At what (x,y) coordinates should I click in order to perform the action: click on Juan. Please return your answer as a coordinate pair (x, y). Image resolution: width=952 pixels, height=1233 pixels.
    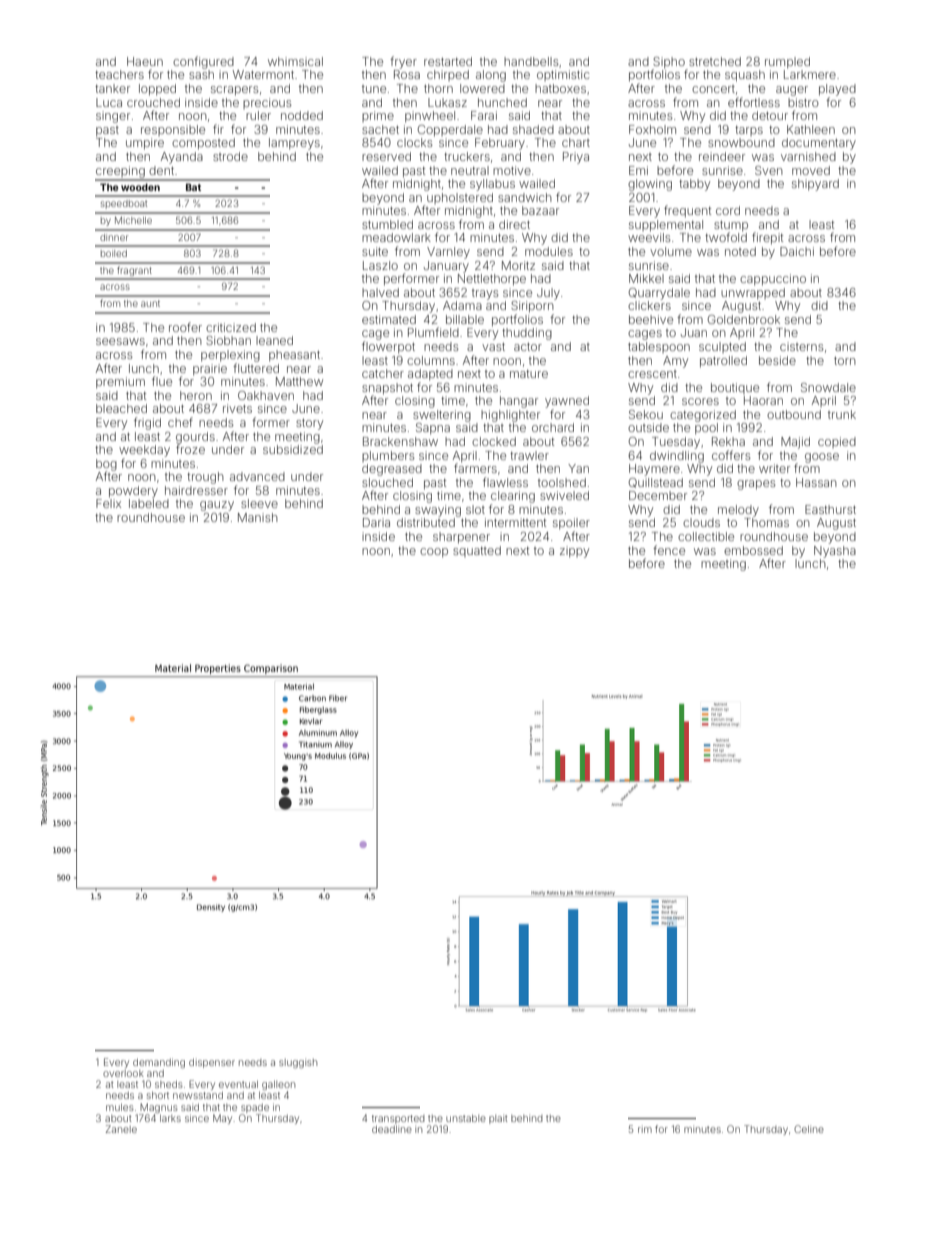
    Looking at the image, I should click on (694, 332).
